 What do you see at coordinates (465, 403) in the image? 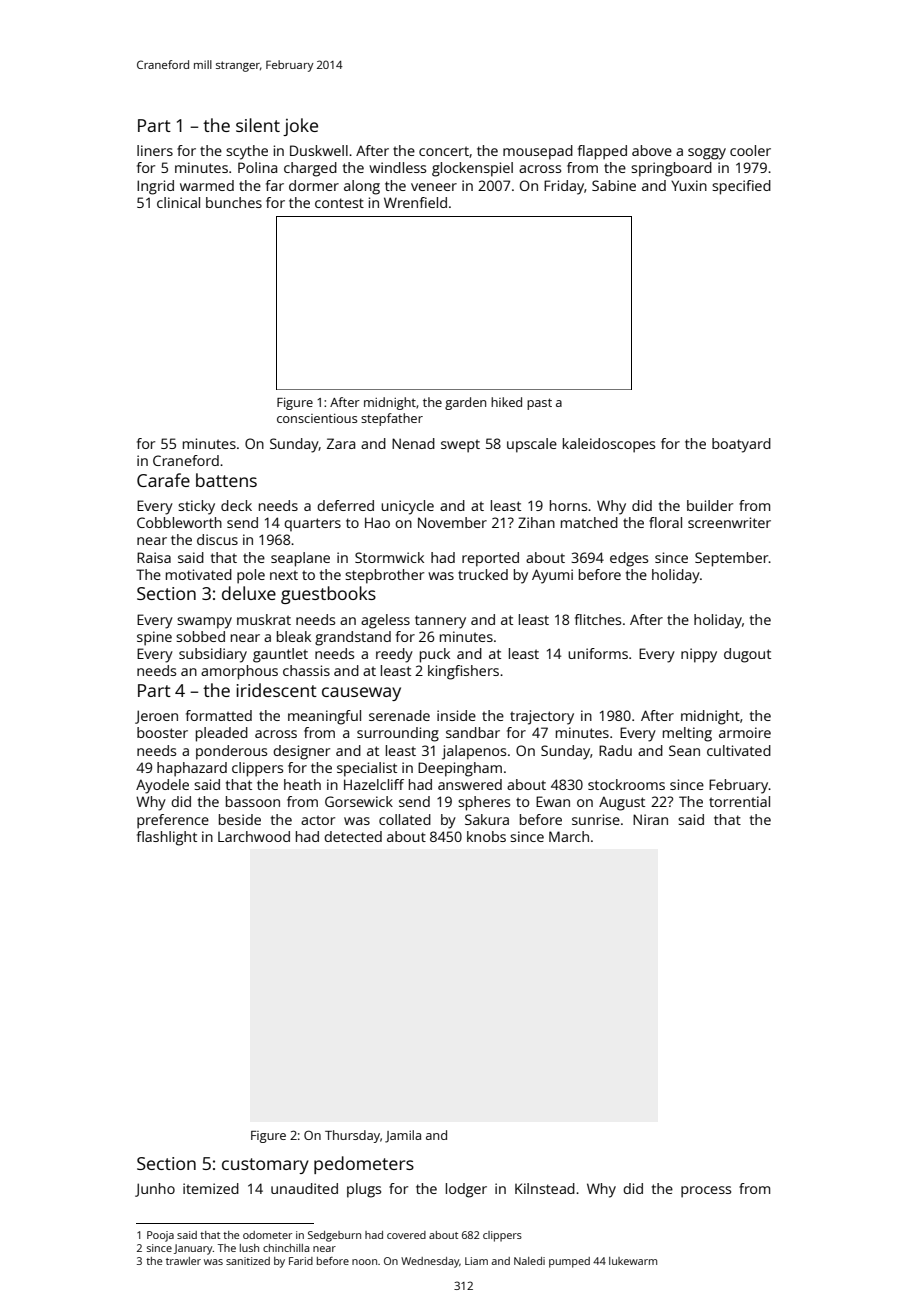
I see `garden` at bounding box center [465, 403].
